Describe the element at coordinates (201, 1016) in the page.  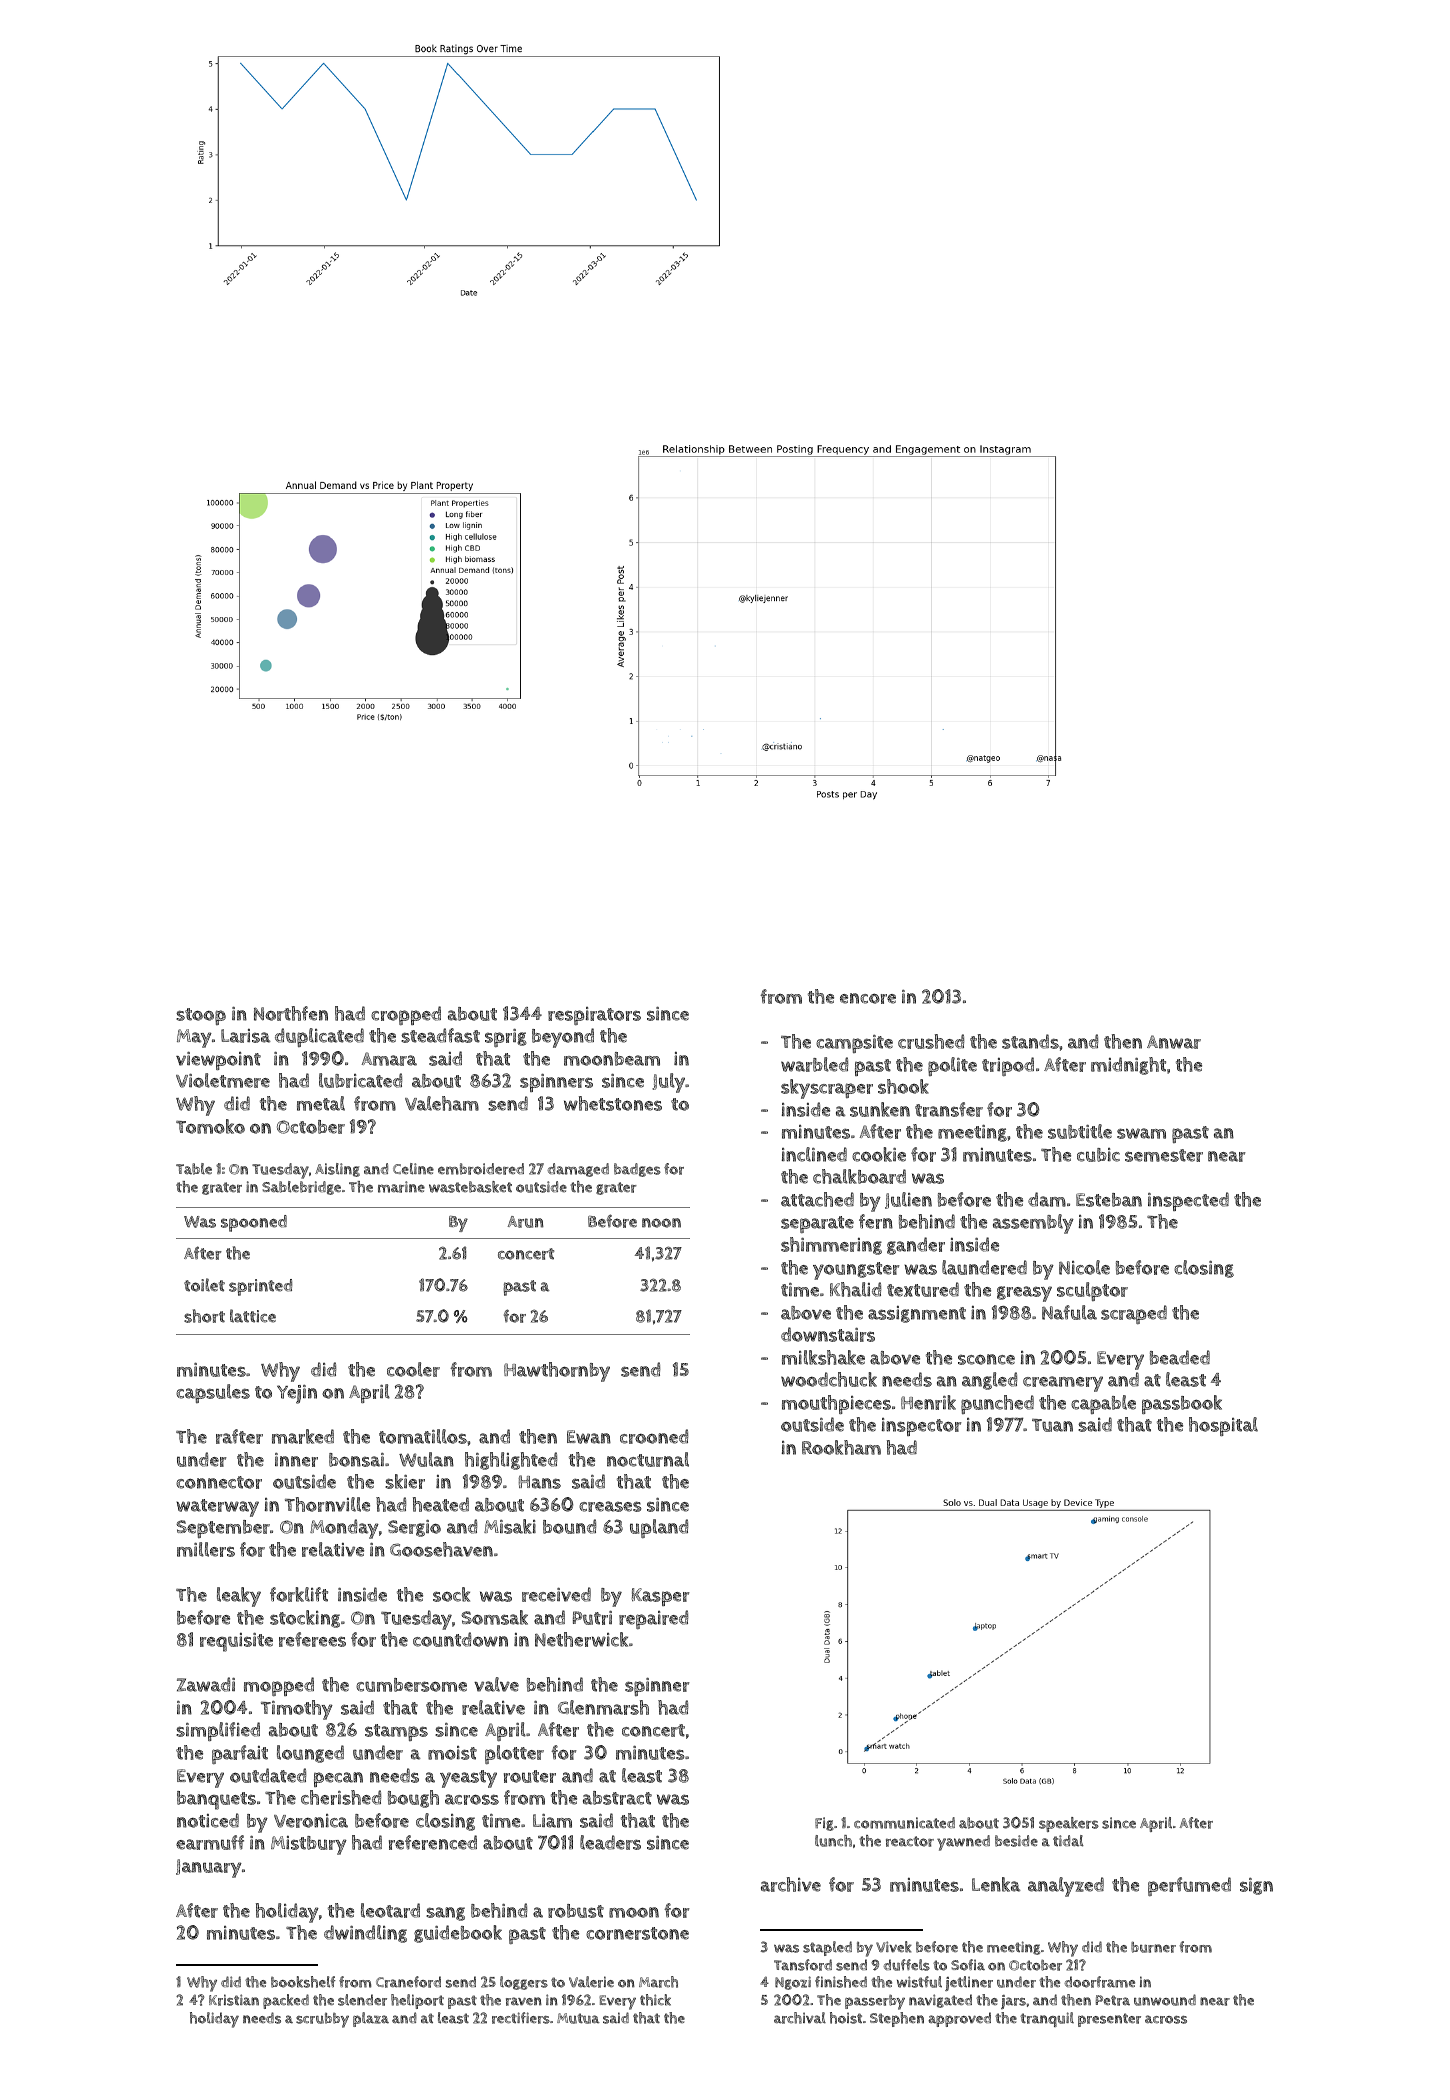
I see `stoop` at that location.
